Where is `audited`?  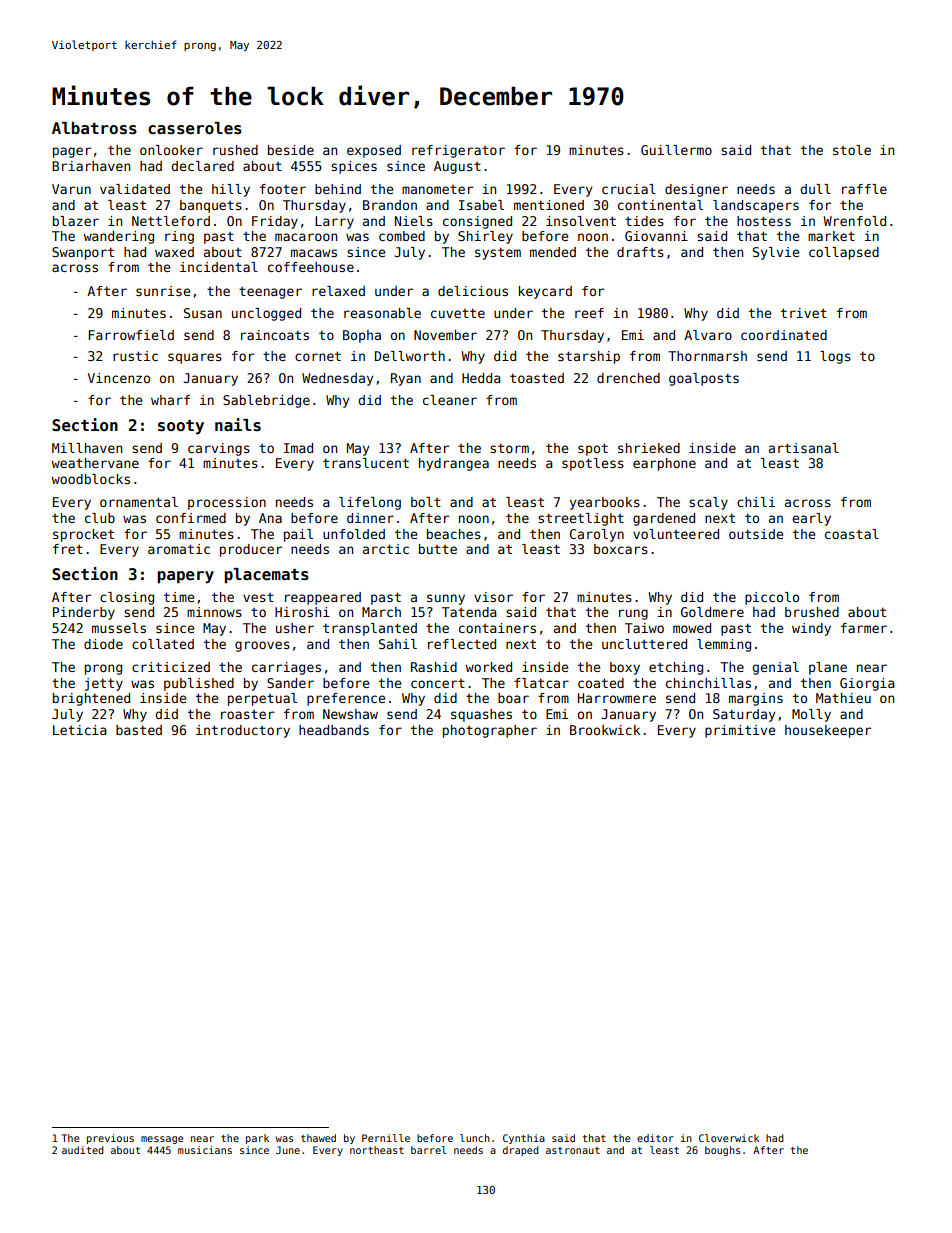
audited is located at coordinates (83, 1150).
